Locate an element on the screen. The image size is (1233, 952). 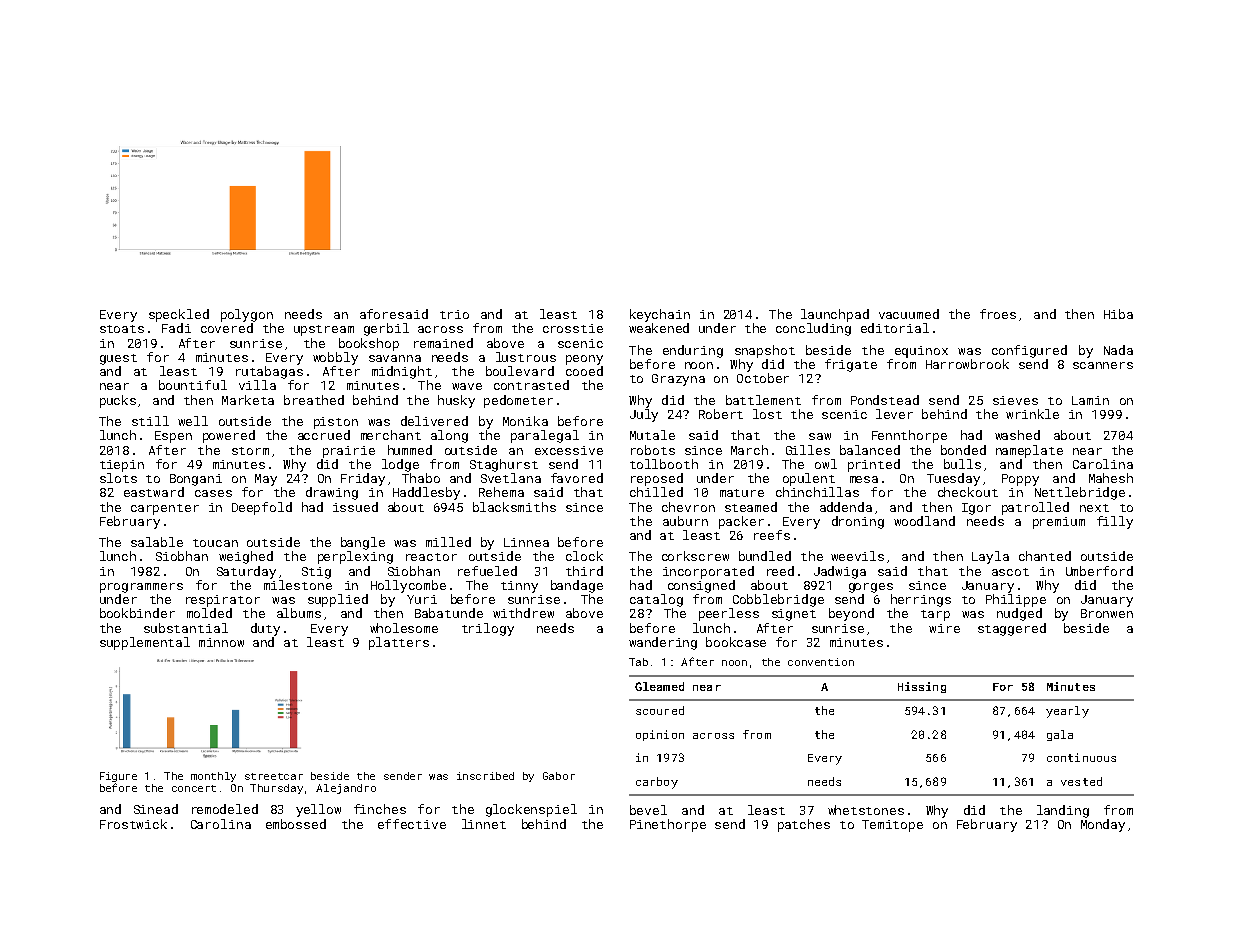
wandering is located at coordinates (663, 643).
